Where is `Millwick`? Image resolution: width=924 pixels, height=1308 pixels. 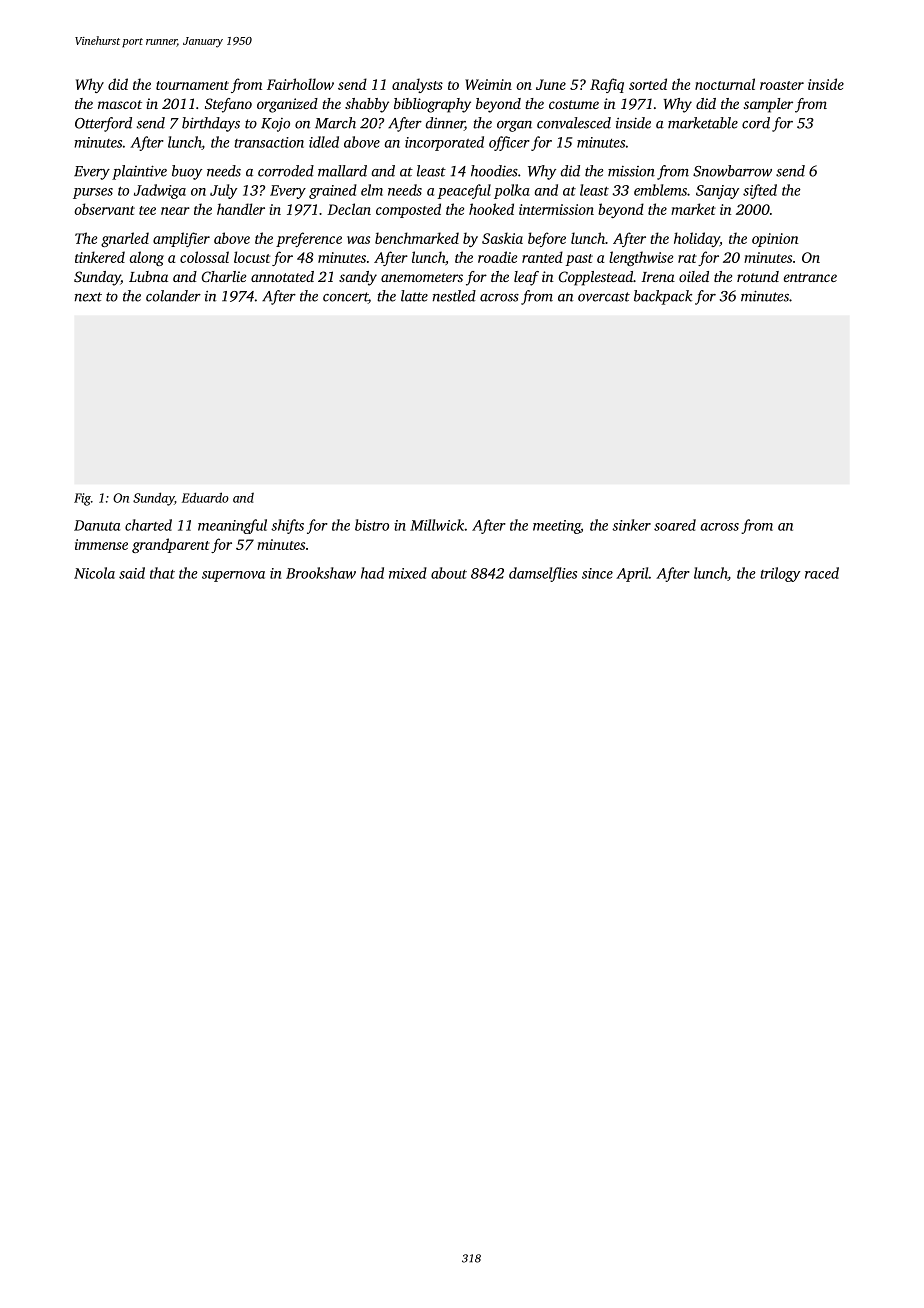 Millwick is located at coordinates (437, 525).
